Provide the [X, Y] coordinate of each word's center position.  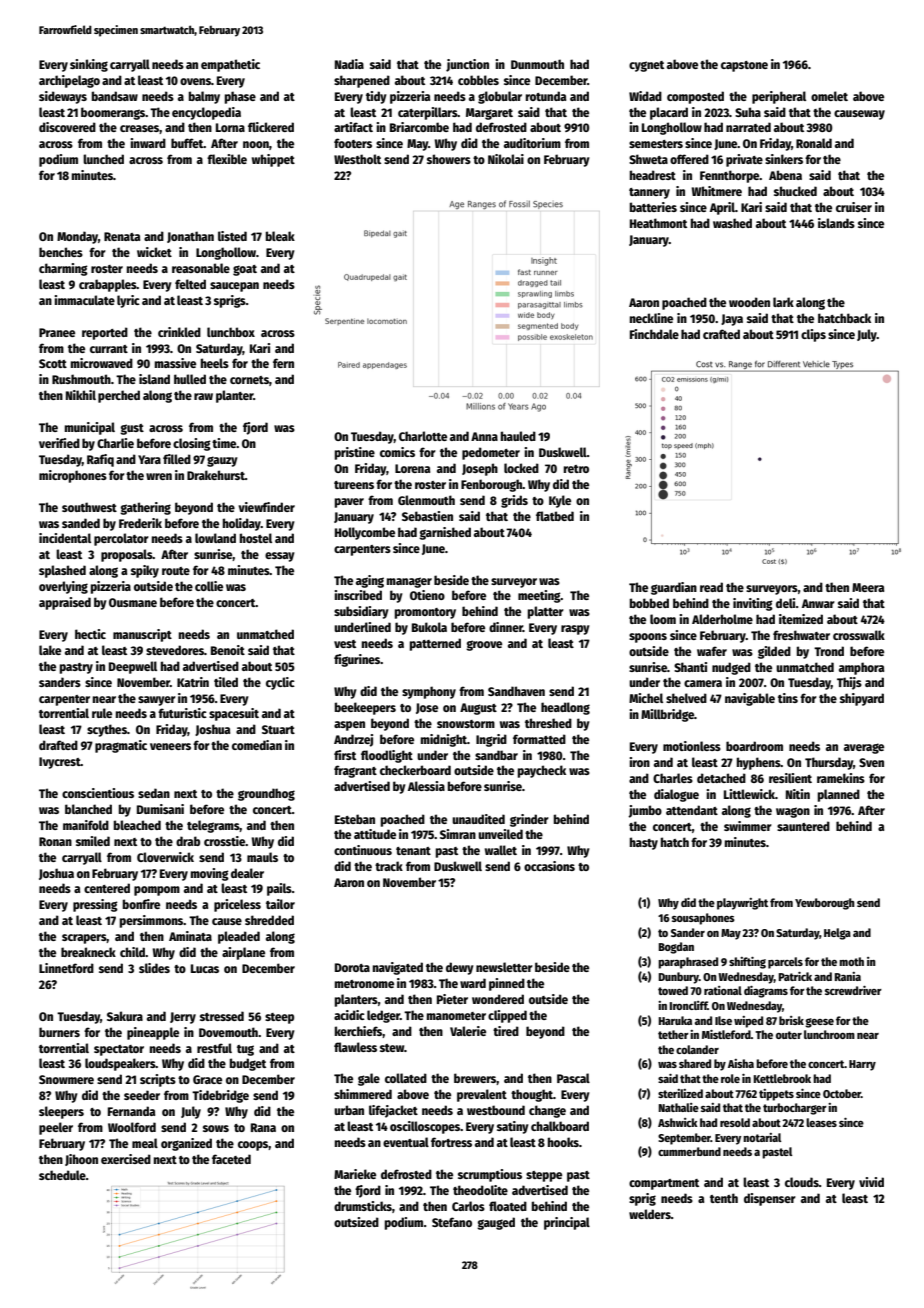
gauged [496, 1223]
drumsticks [363, 1206]
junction [467, 65]
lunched [103, 159]
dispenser [770, 1199]
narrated [748, 127]
